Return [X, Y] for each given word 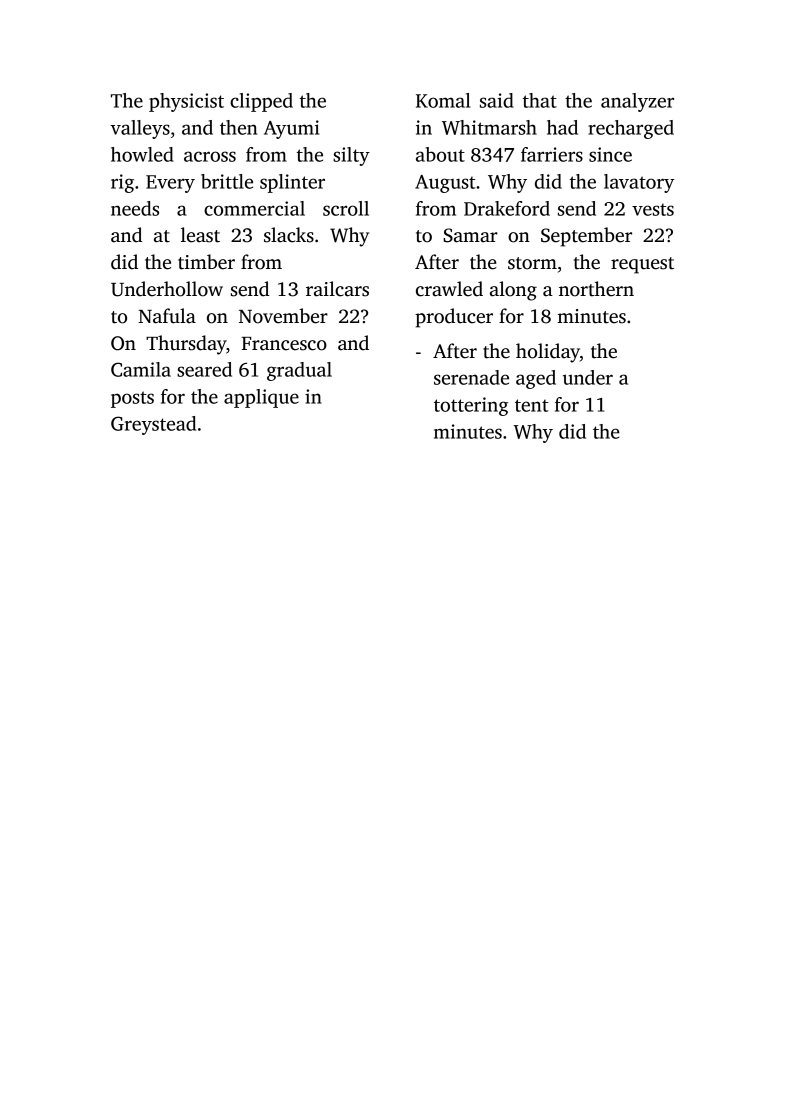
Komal [443, 100]
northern [596, 289]
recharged [631, 129]
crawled [449, 289]
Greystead [153, 425]
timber [206, 262]
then [238, 127]
